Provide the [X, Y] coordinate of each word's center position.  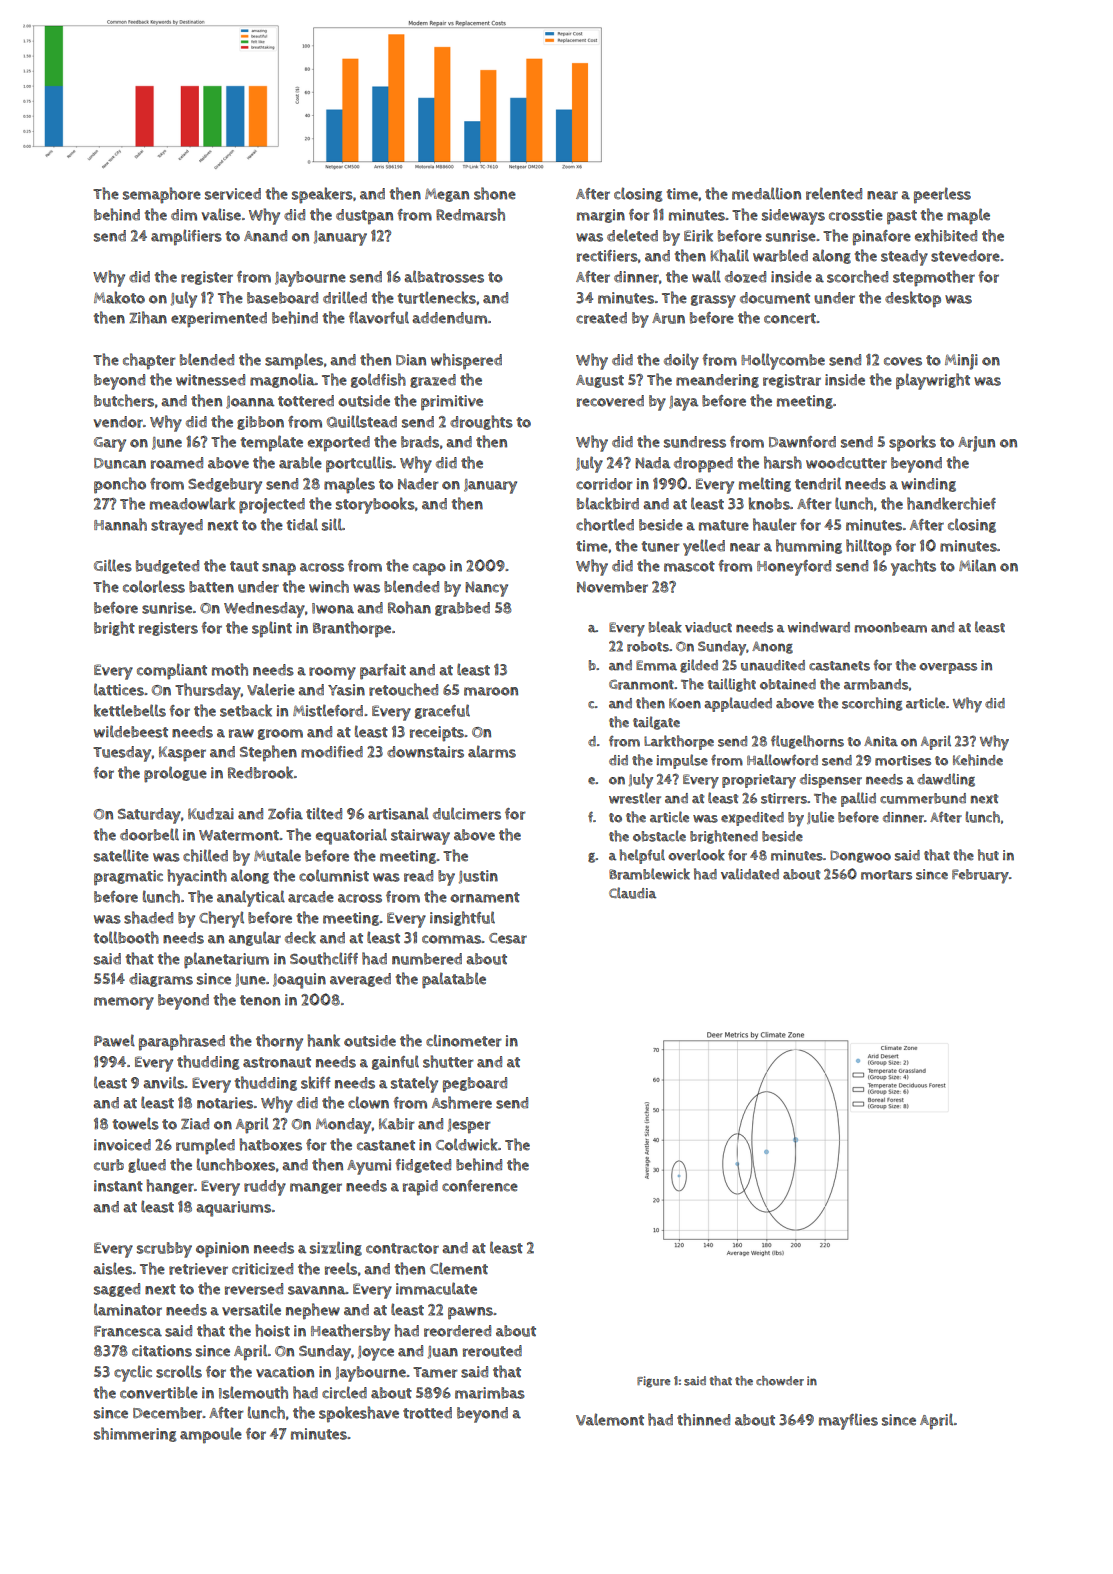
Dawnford [802, 442]
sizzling [336, 1248]
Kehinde [978, 760]
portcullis [359, 464]
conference [480, 1186]
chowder [780, 1381]
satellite [121, 855]
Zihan [148, 317]
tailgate [656, 723]
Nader [418, 484]
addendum [449, 318]
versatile [251, 1309]
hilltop [869, 547]
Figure [653, 1382]
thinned [703, 1419]
